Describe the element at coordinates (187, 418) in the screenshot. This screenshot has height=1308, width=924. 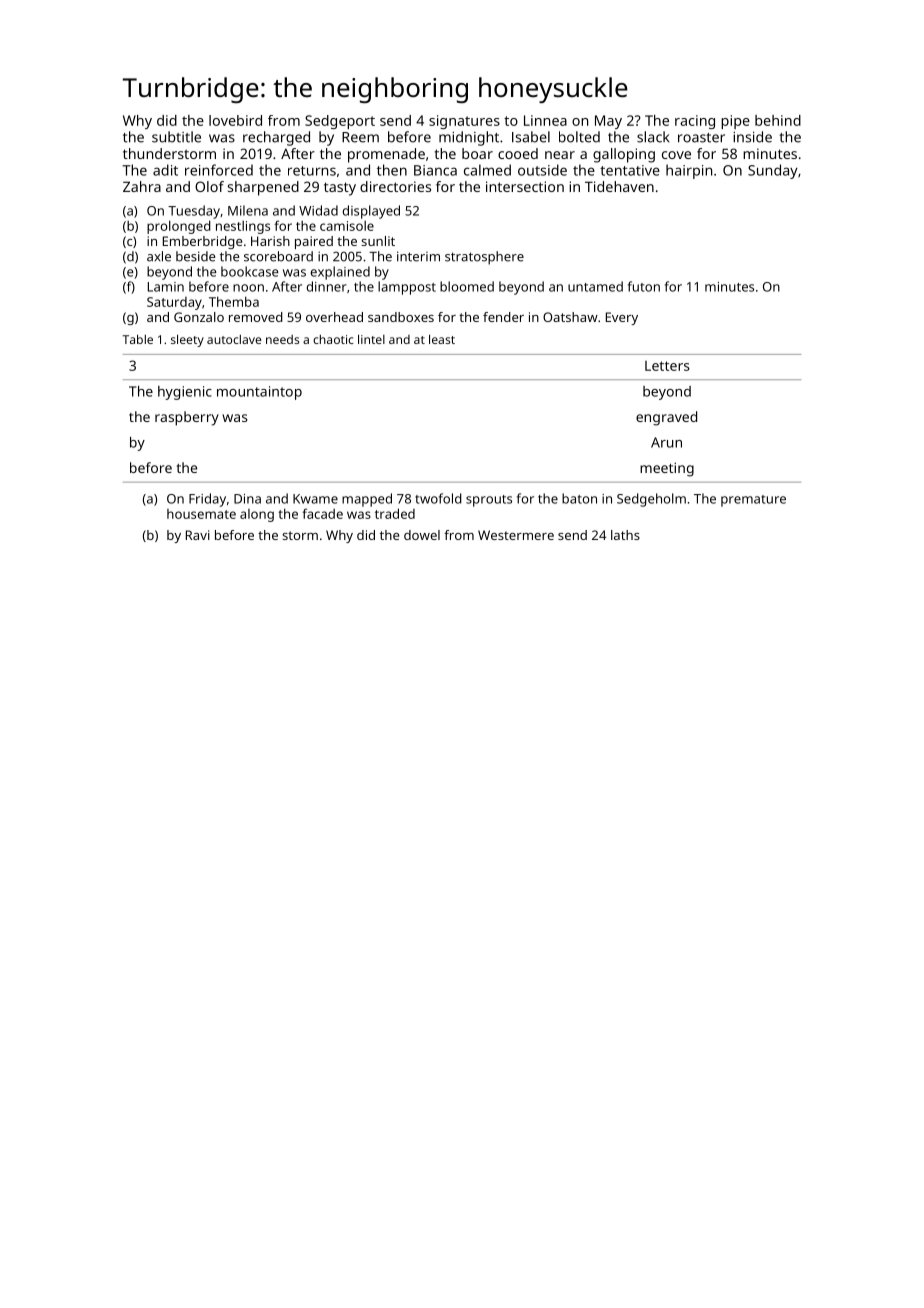
I see `raspberry` at that location.
